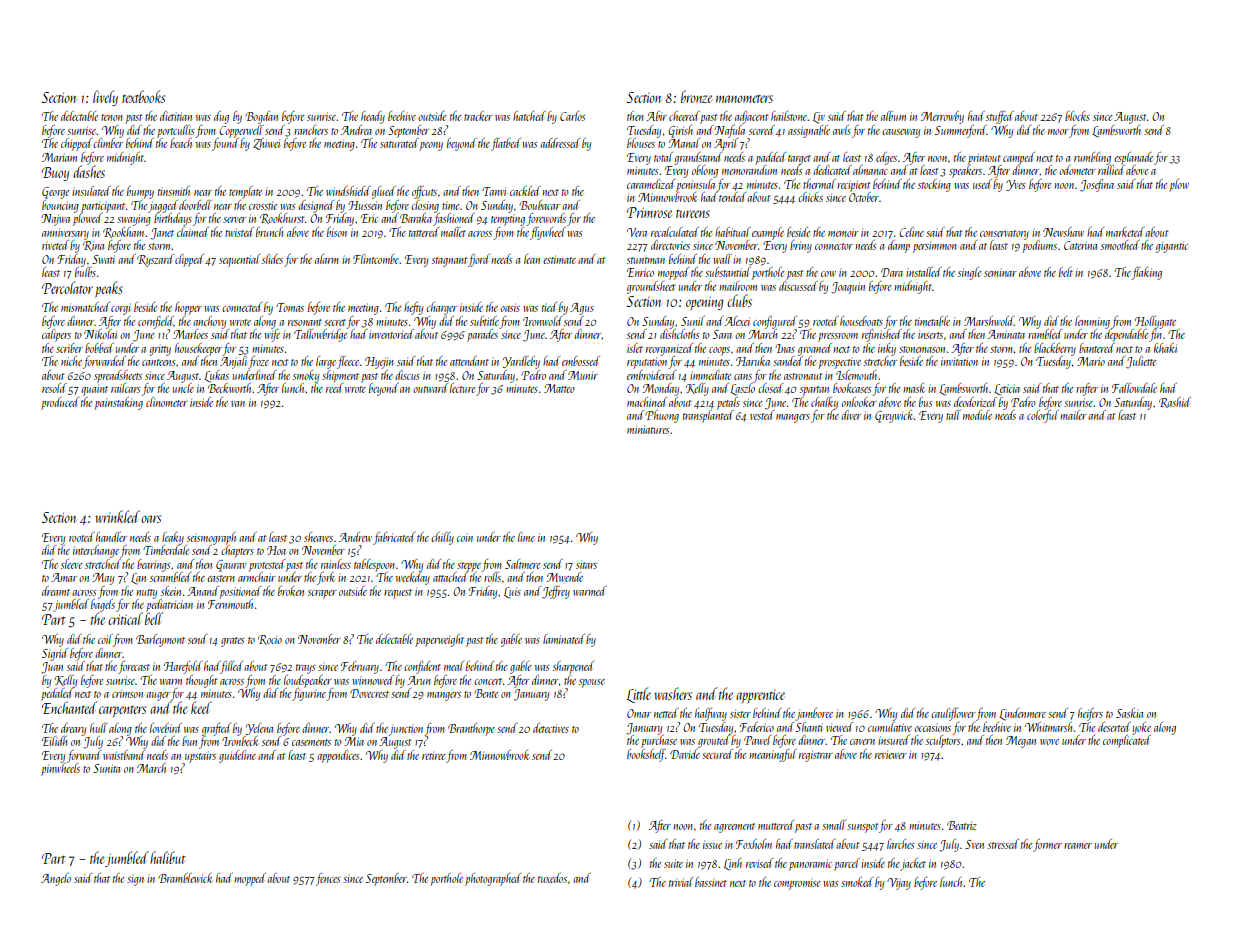 The image size is (1233, 952). I want to click on complicated, so click(1127, 741).
